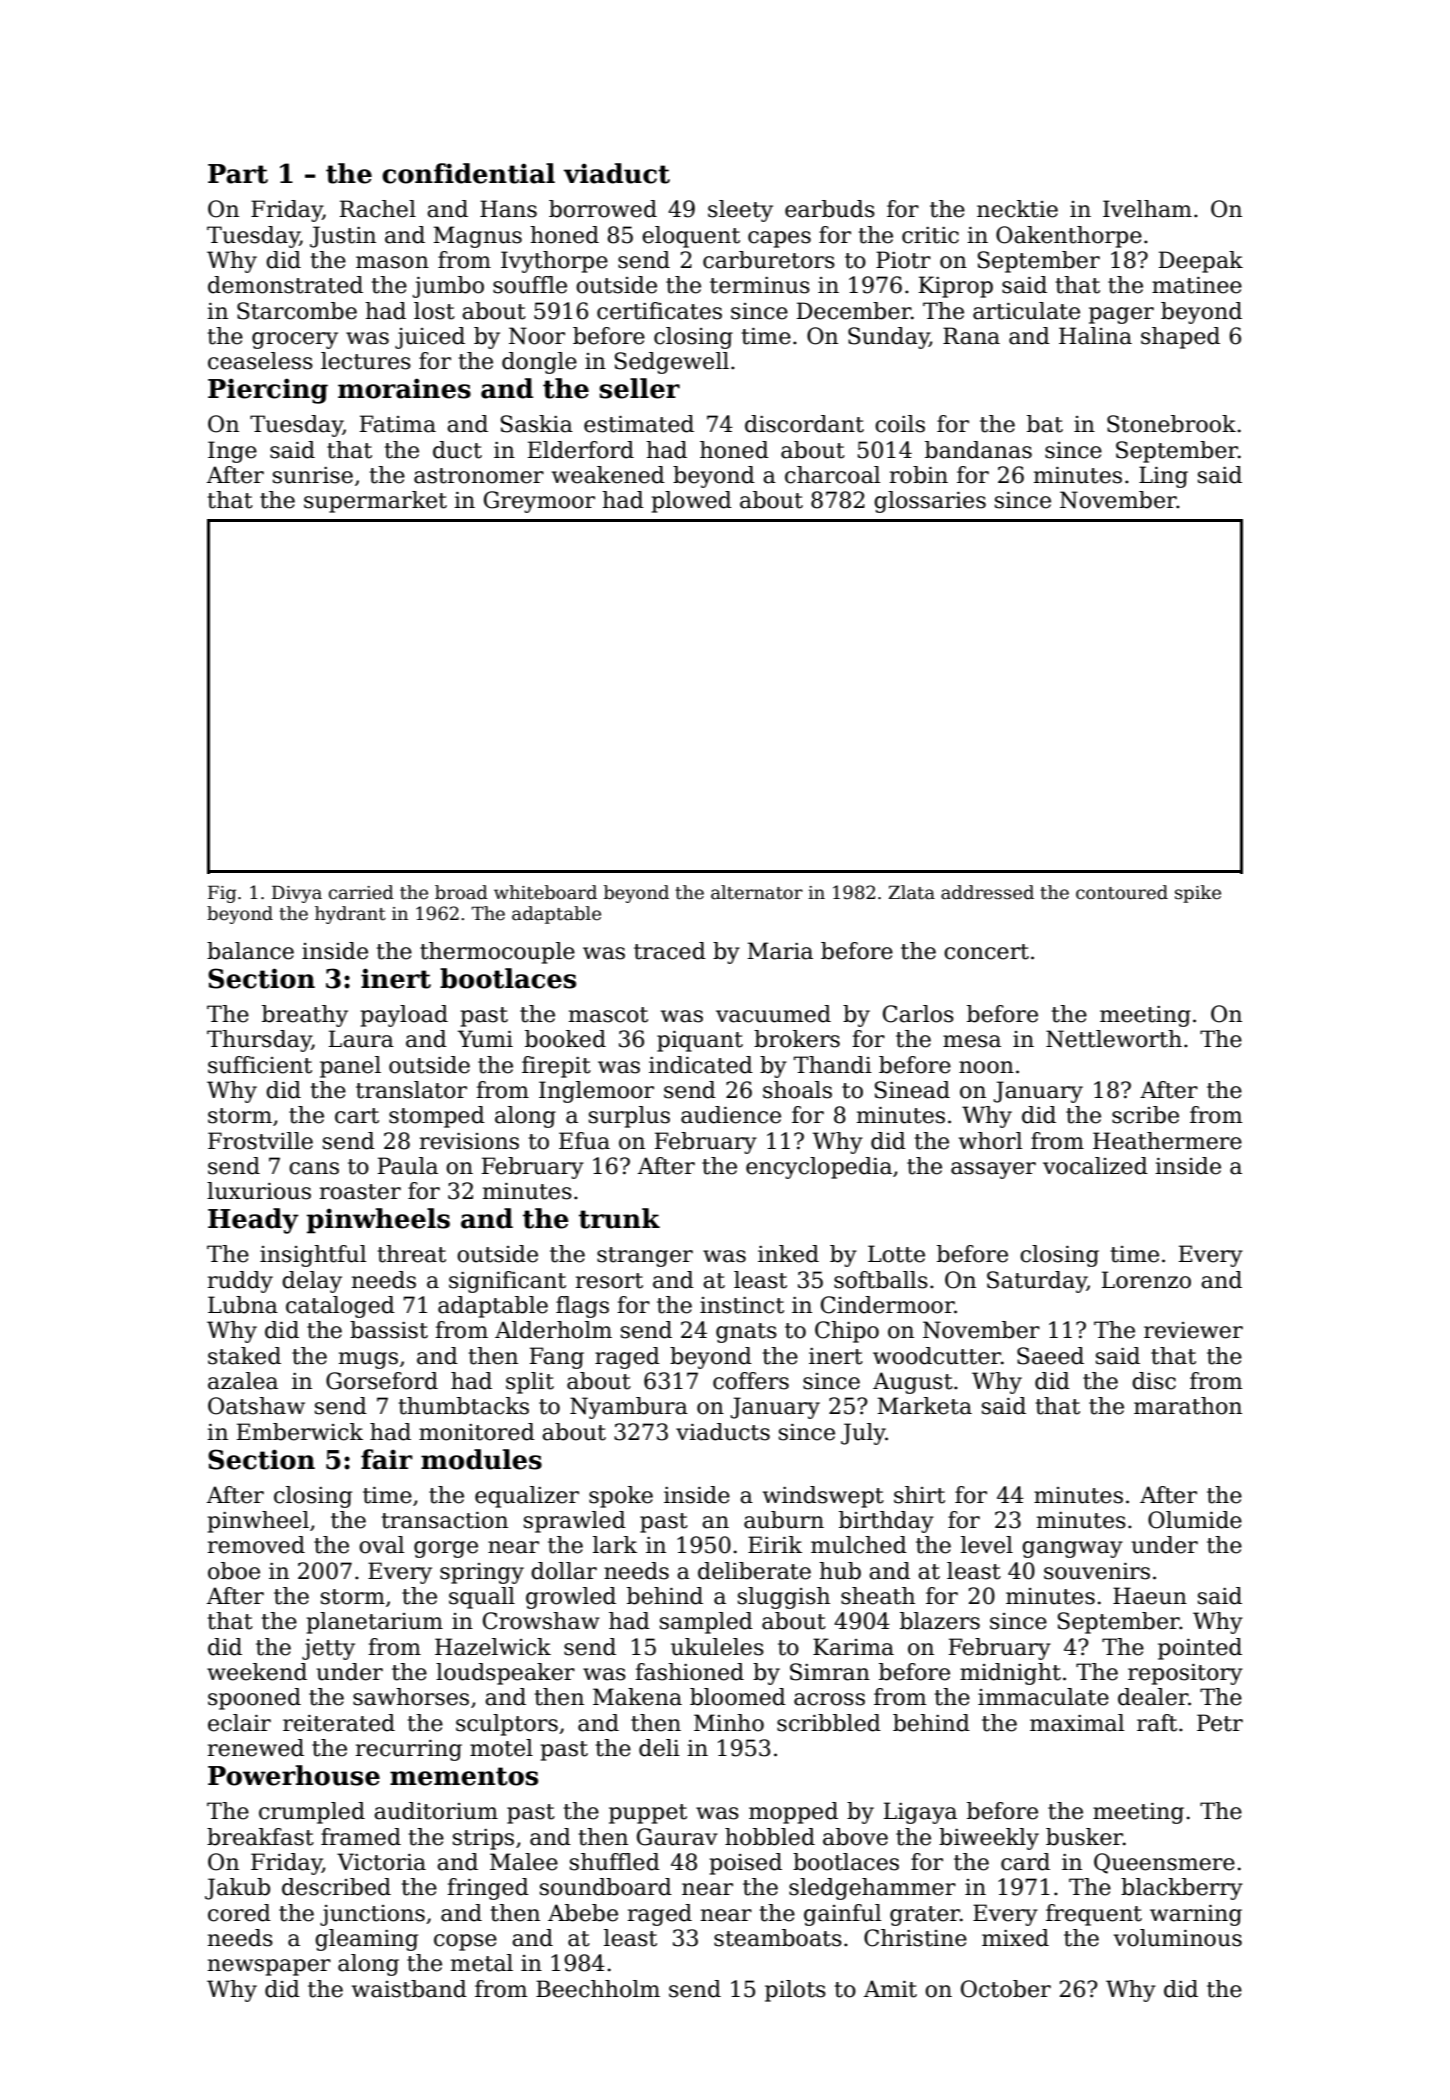 This screenshot has height=2100, width=1450. What do you see at coordinates (1045, 424) in the screenshot?
I see `bat` at bounding box center [1045, 424].
